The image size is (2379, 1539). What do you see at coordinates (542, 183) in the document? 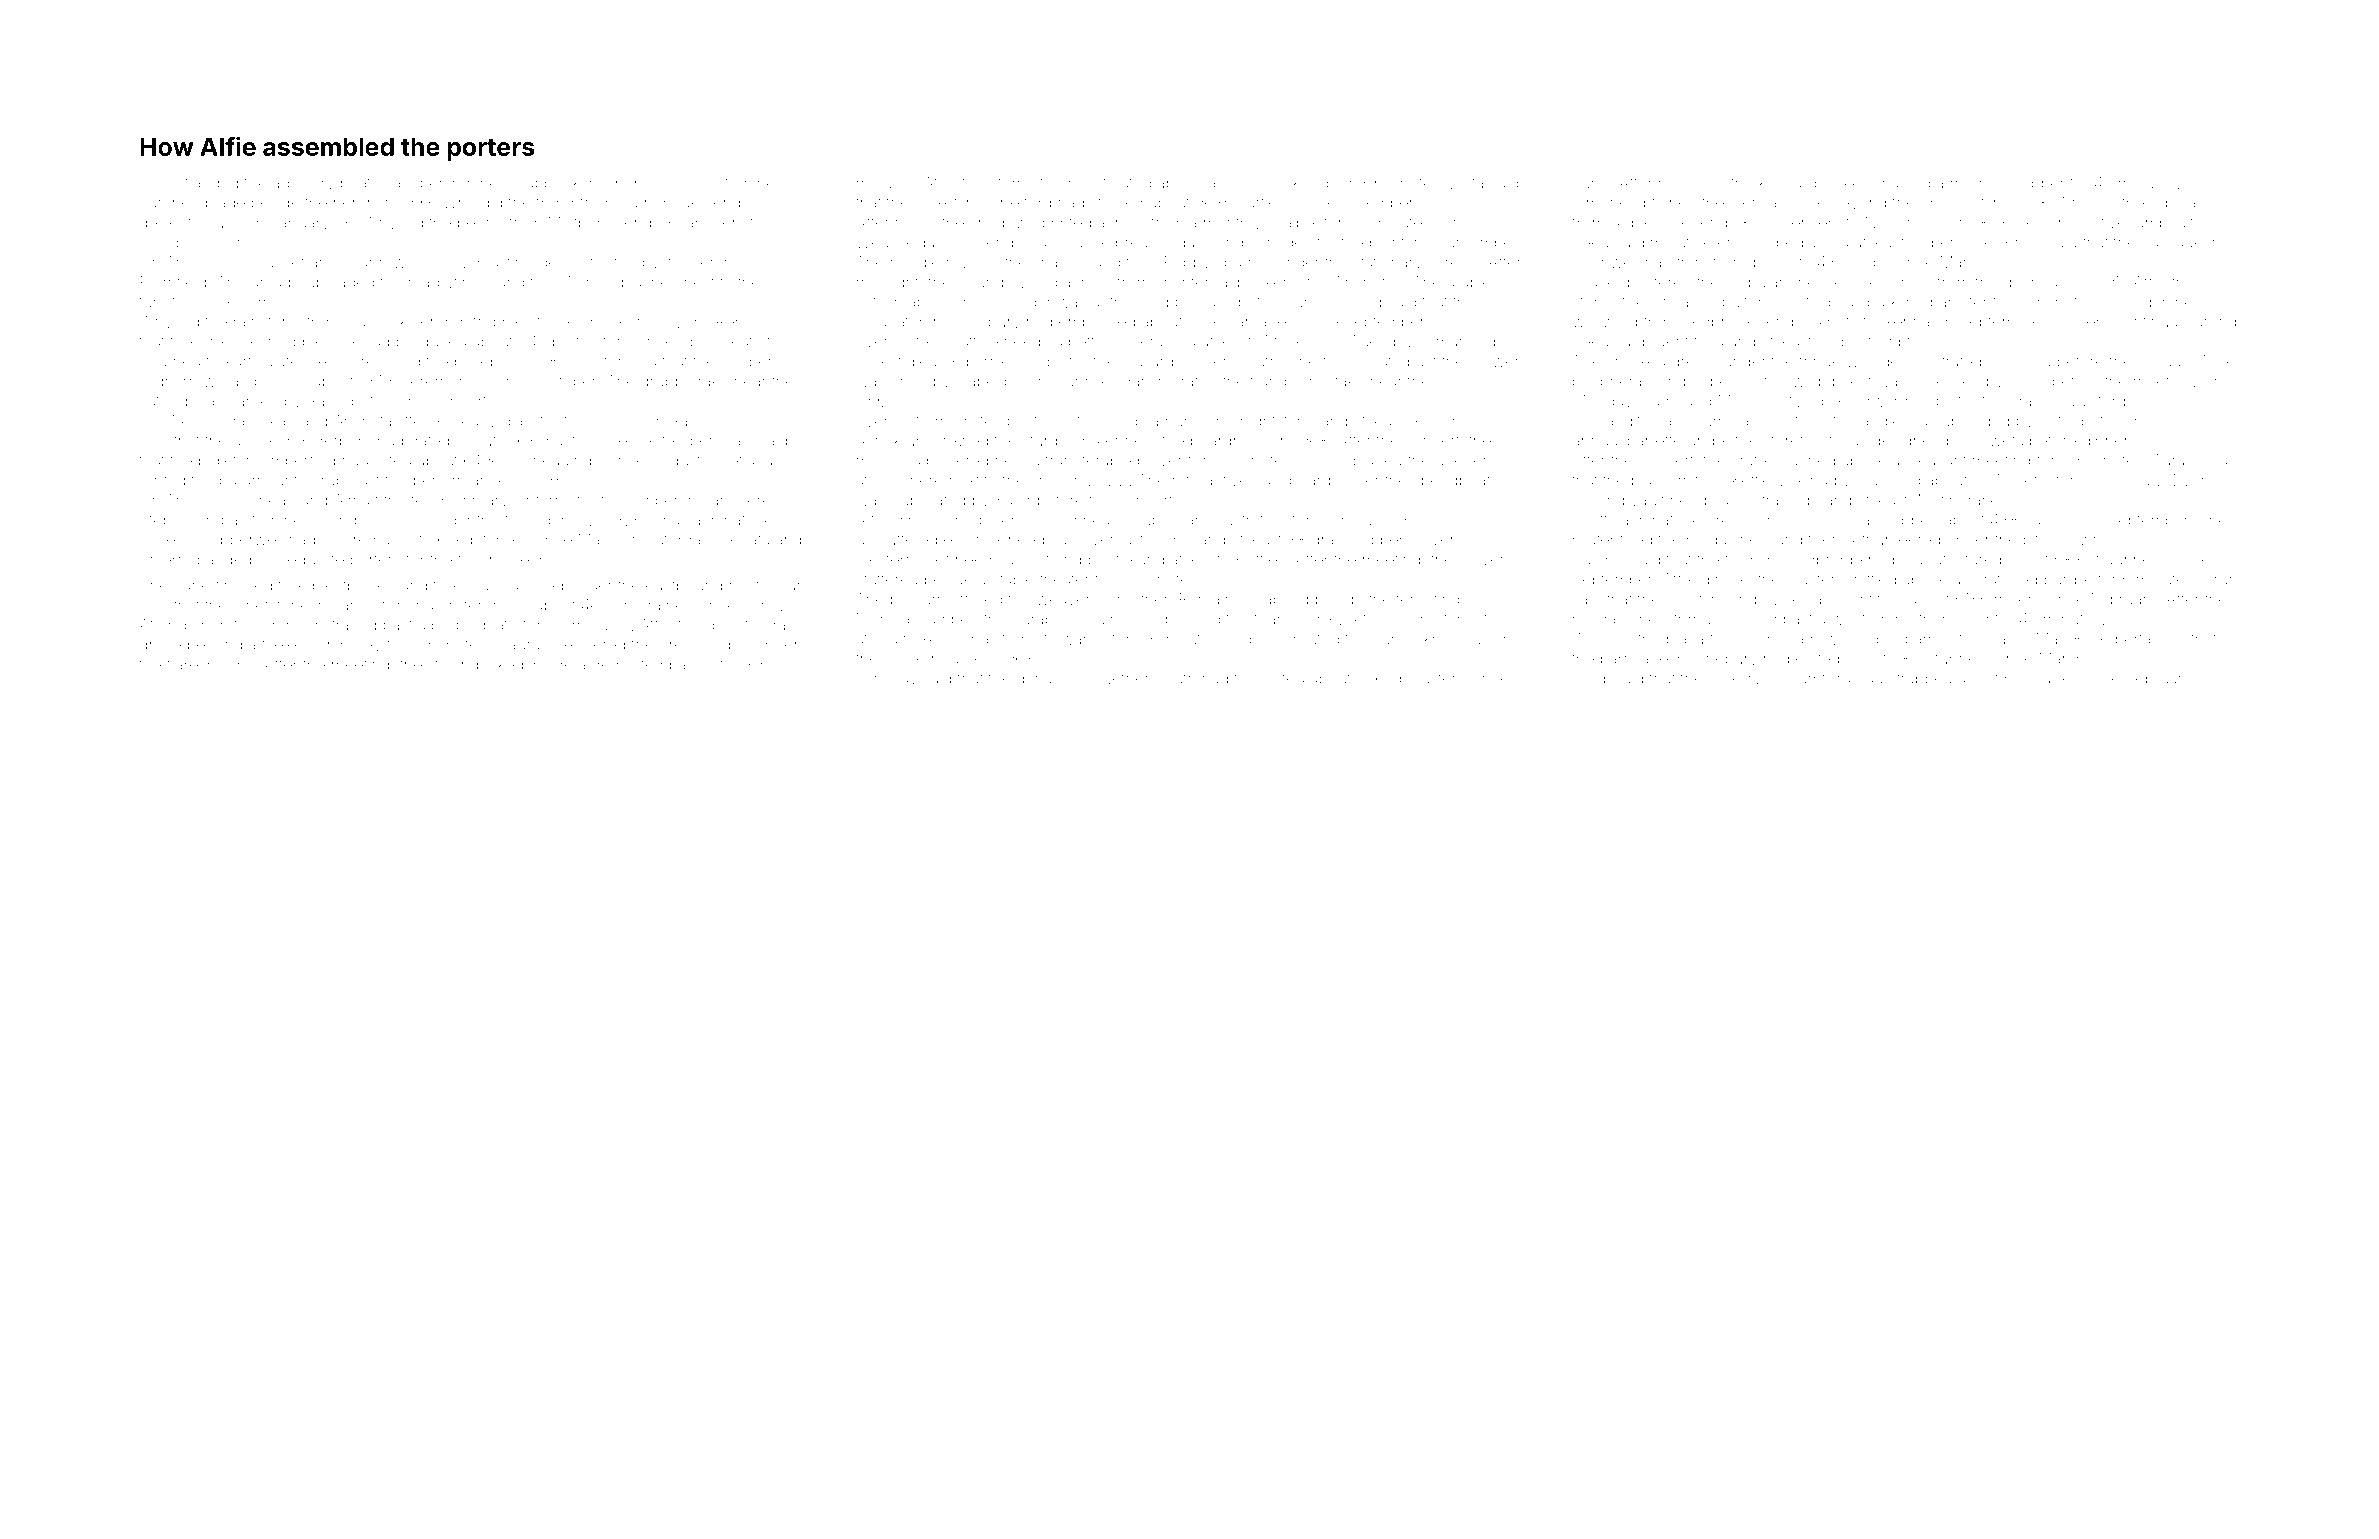
I see `scrapbook` at bounding box center [542, 183].
